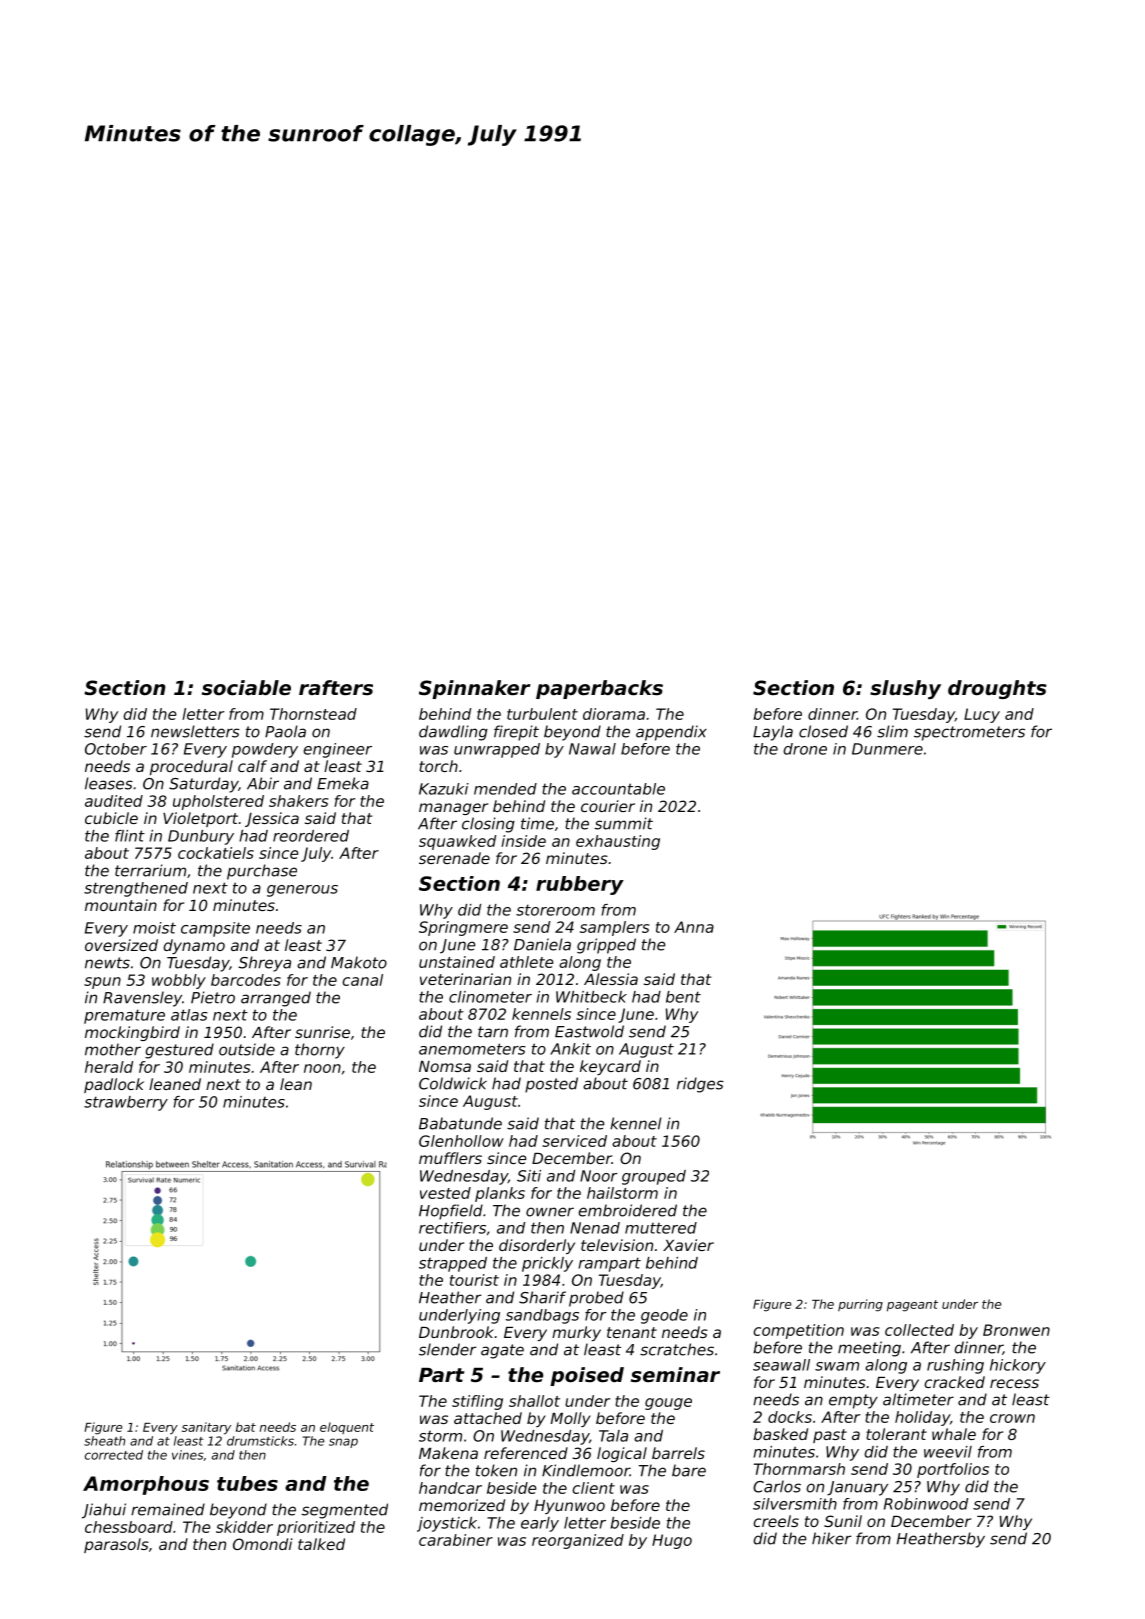 The image size is (1145, 1619). I want to click on sanitary, so click(206, 1428).
